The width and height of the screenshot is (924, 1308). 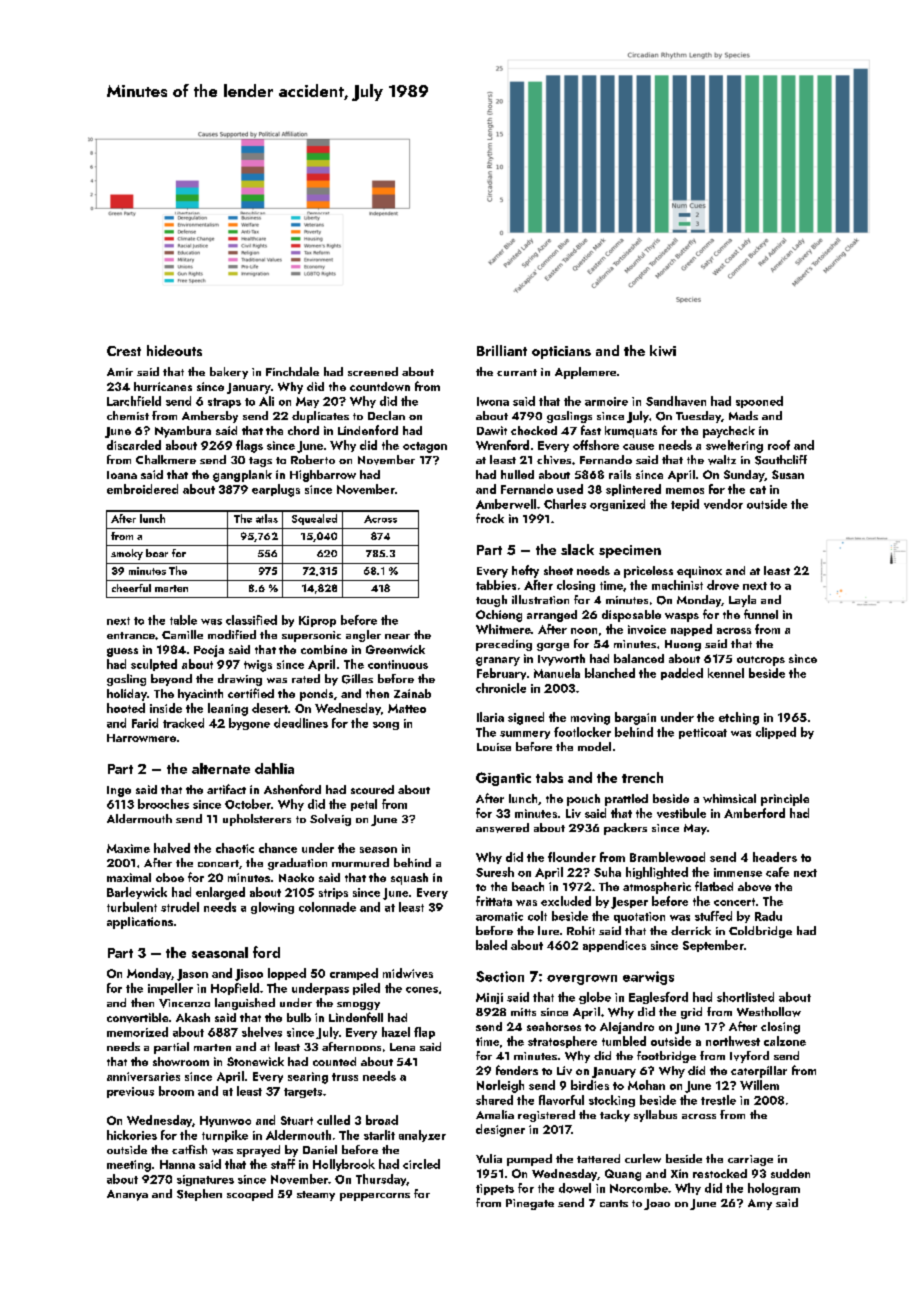 What do you see at coordinates (691, 930) in the screenshot?
I see `derrick` at bounding box center [691, 930].
